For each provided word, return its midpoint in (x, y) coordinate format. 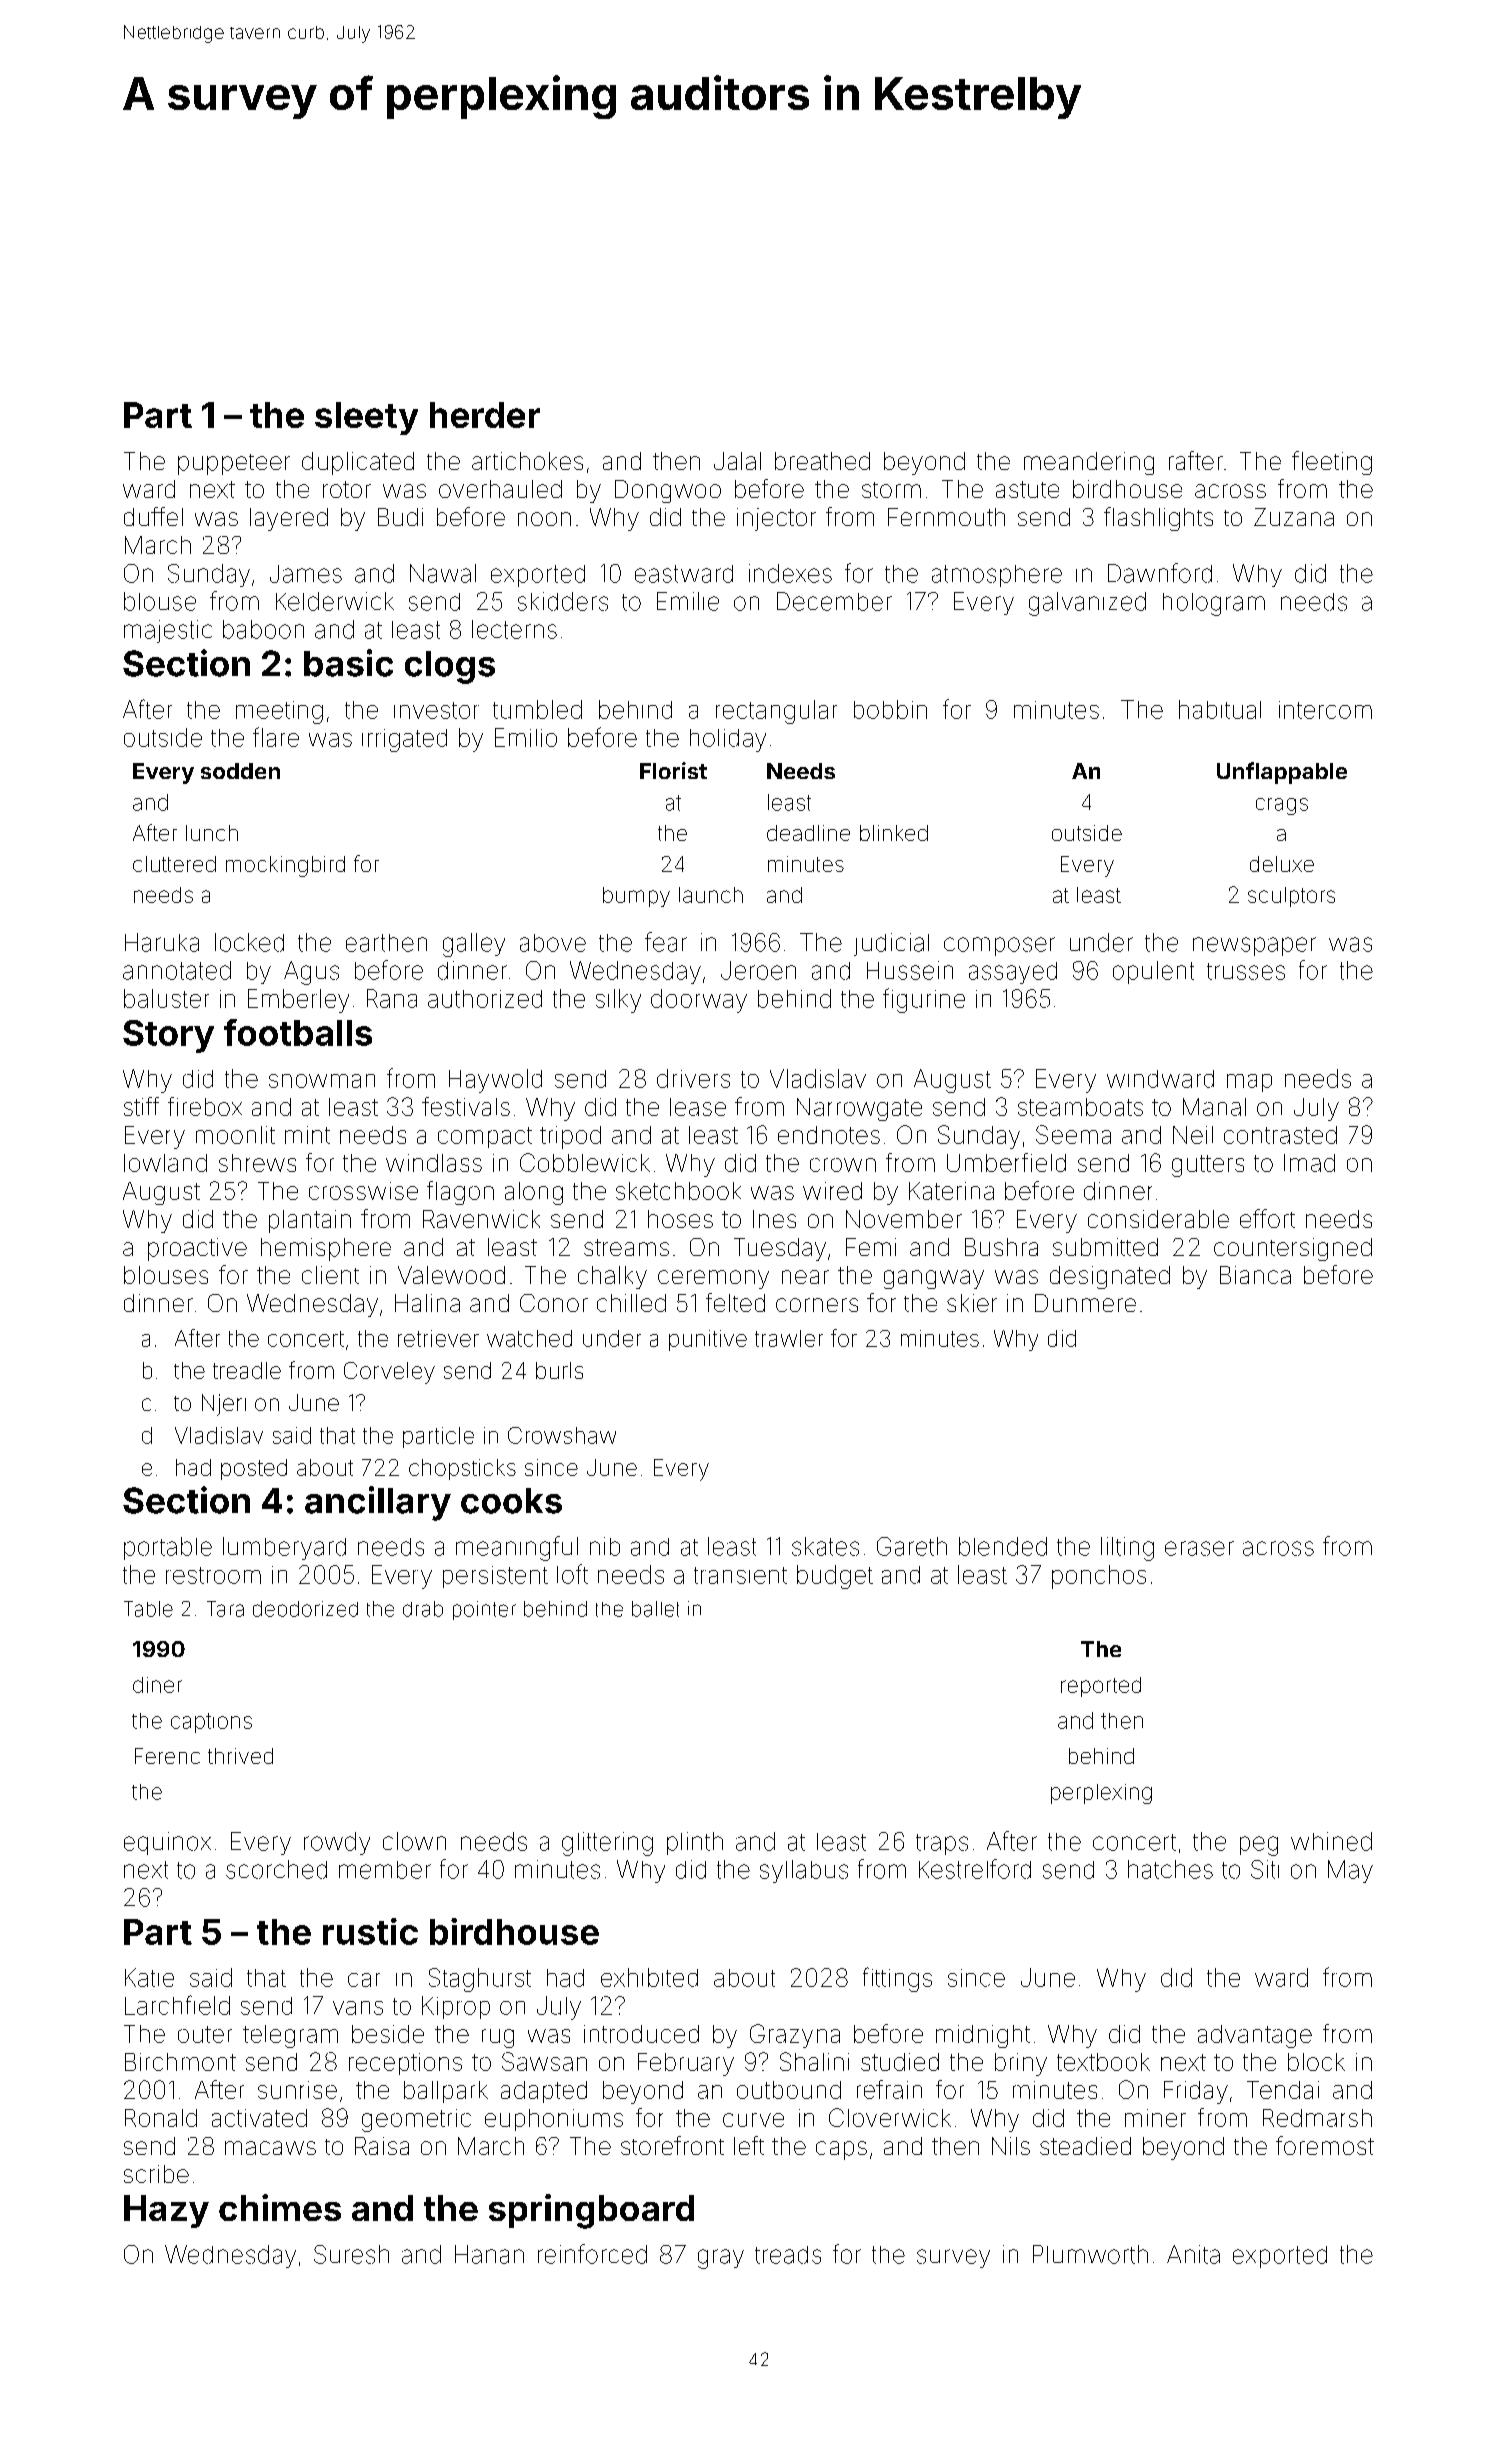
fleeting (1332, 463)
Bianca (1255, 1275)
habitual (1220, 709)
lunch (212, 833)
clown (414, 1841)
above (553, 943)
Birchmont (180, 2062)
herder (485, 415)
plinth (695, 1843)
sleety (366, 418)
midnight (983, 2036)
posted (254, 1469)
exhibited (649, 1977)
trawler (789, 1338)
